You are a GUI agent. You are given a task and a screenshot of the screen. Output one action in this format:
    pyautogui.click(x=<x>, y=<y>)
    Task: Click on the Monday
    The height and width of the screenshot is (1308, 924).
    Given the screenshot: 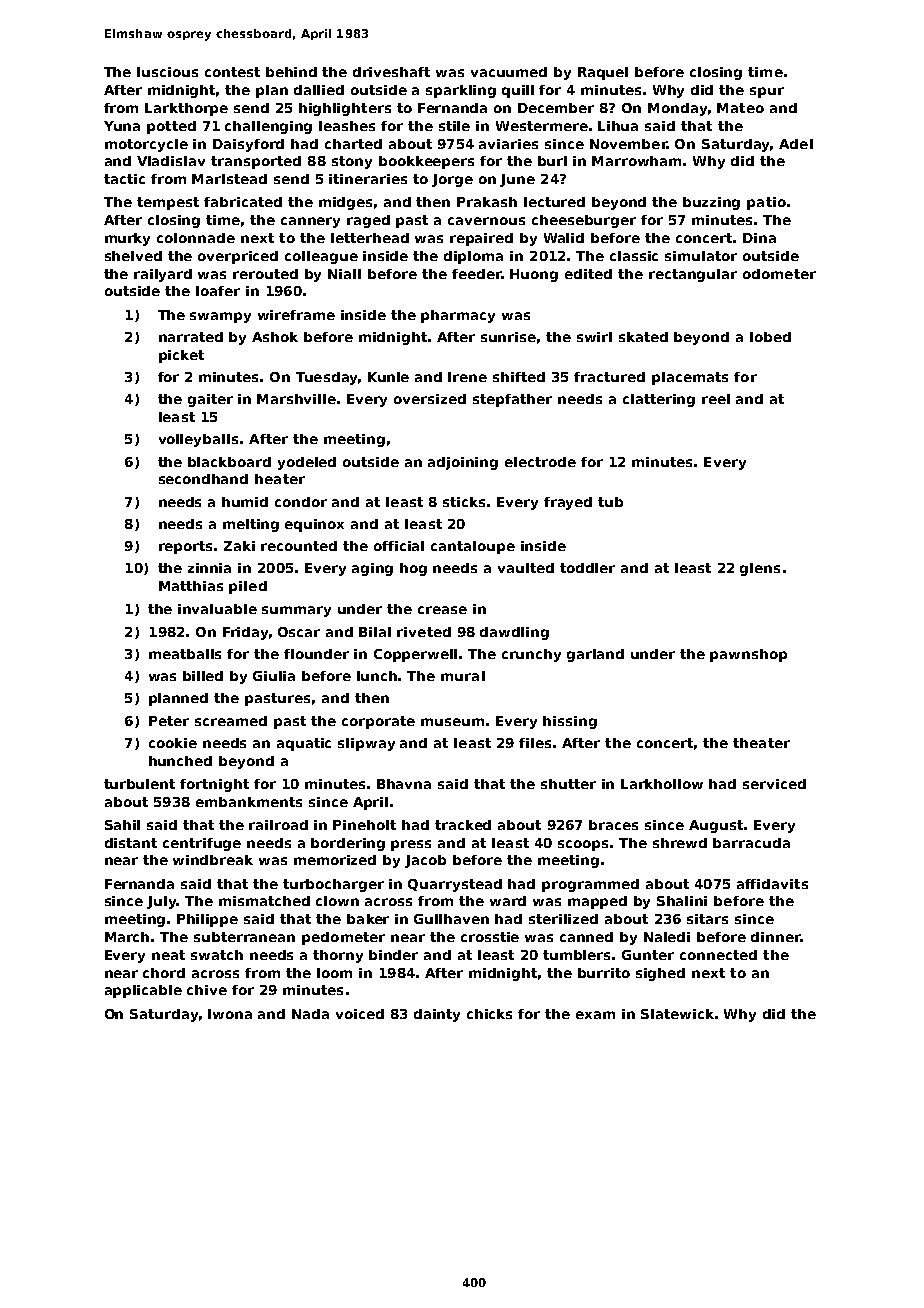 What is the action you would take?
    pyautogui.click(x=677, y=109)
